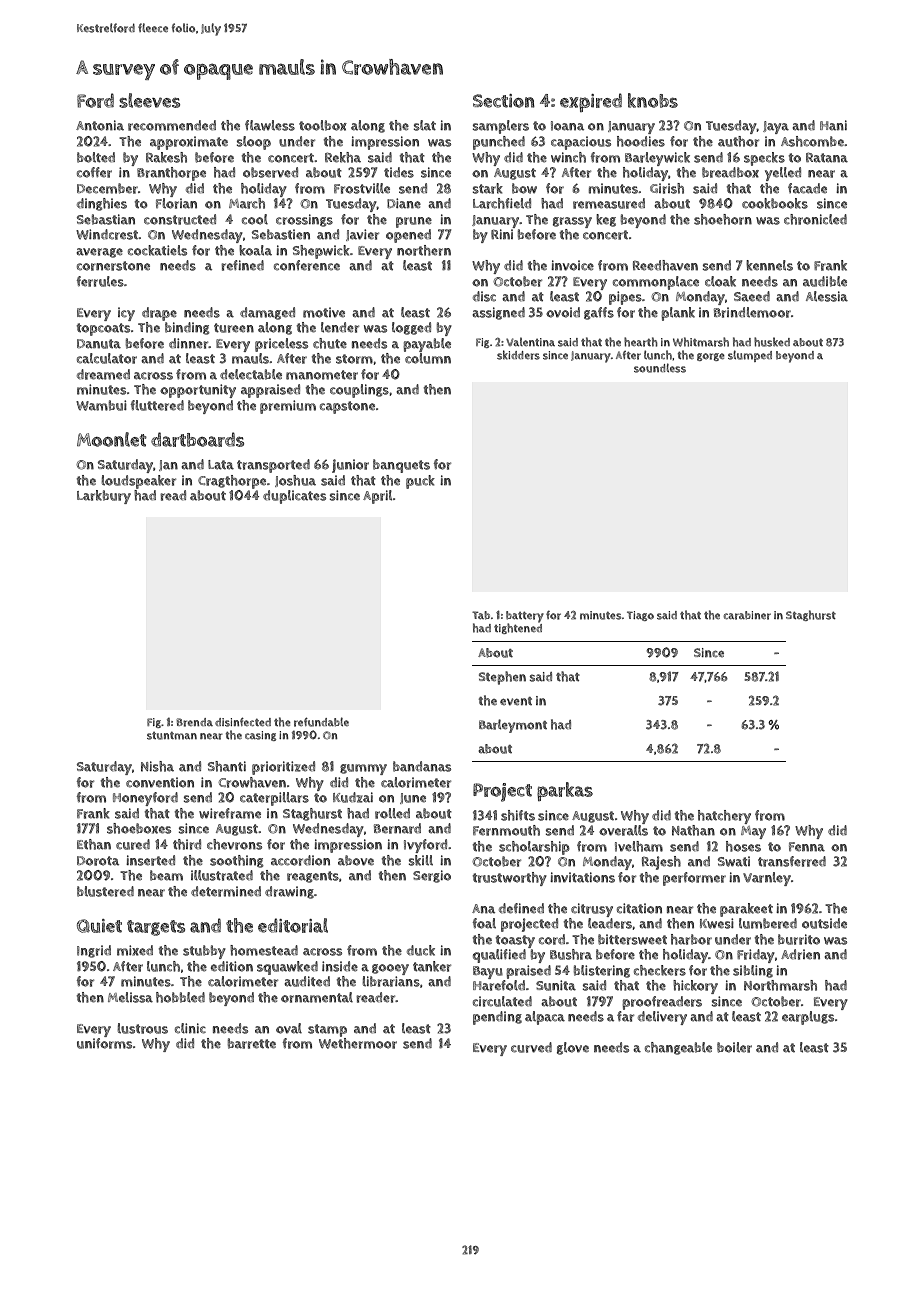 The image size is (924, 1308). What do you see at coordinates (516, 701) in the image?
I see `event` at bounding box center [516, 701].
